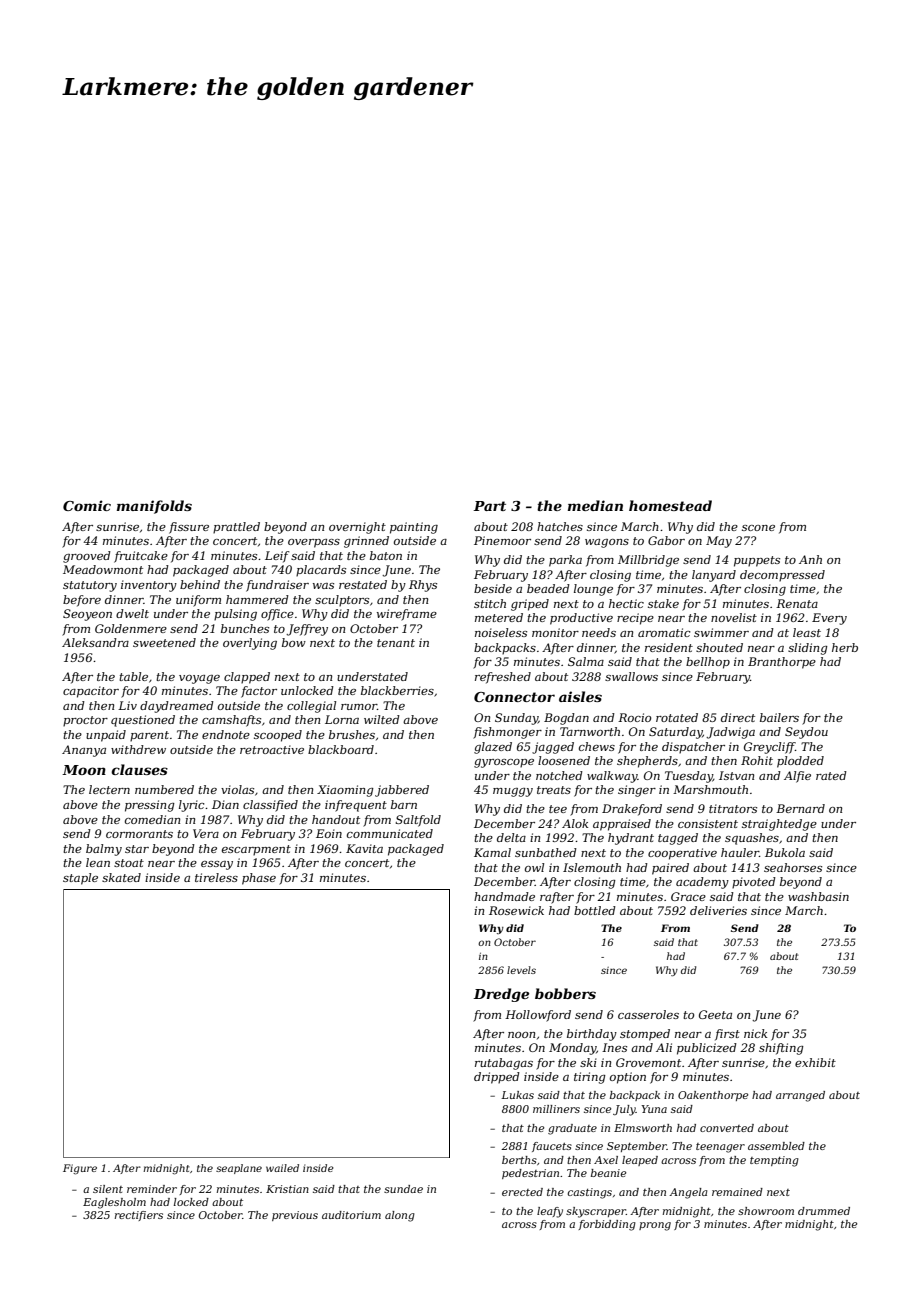 Image resolution: width=924 pixels, height=1308 pixels. I want to click on exhibit, so click(815, 1062).
